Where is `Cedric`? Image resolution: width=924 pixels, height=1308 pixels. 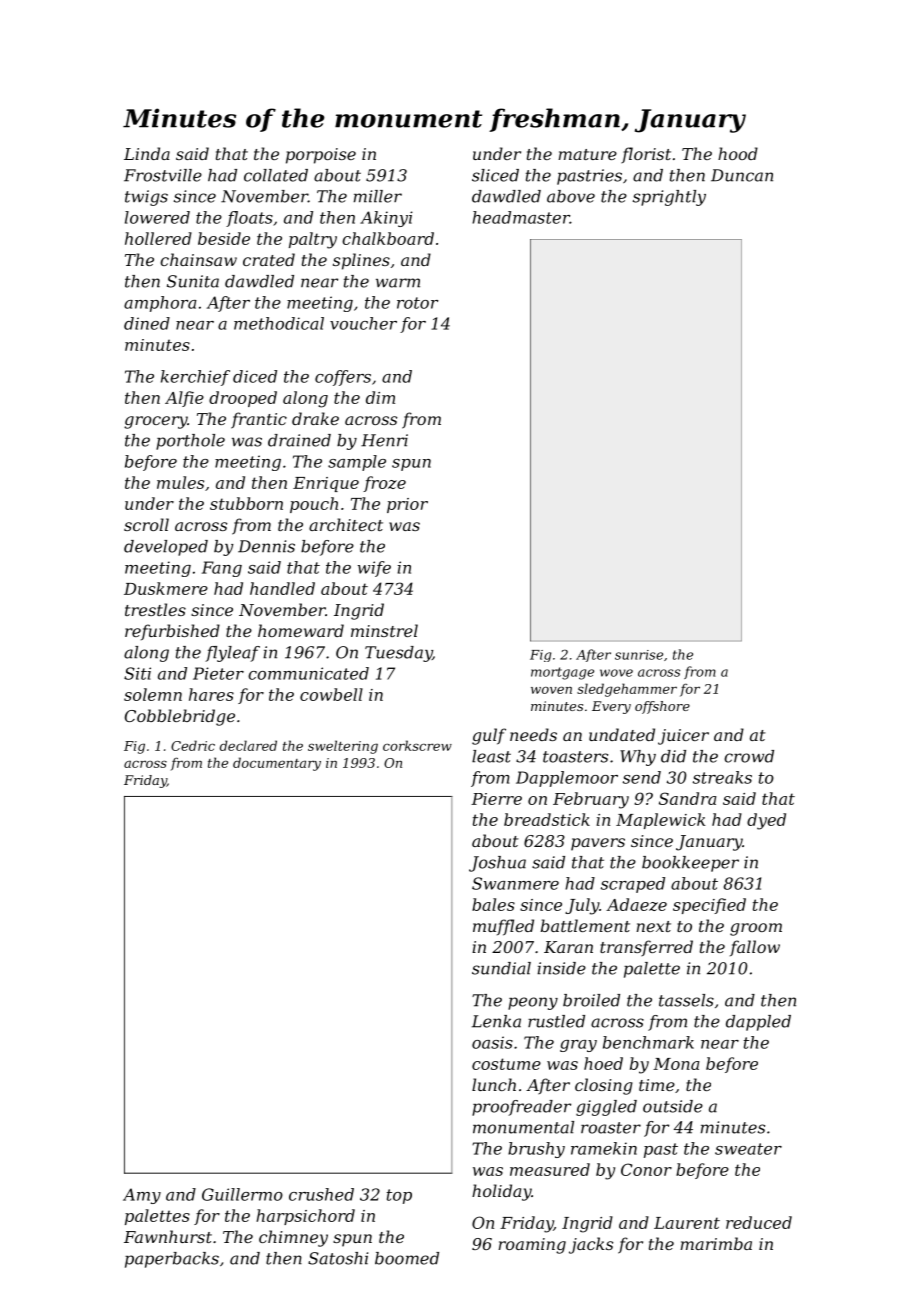 Cedric is located at coordinates (193, 745).
